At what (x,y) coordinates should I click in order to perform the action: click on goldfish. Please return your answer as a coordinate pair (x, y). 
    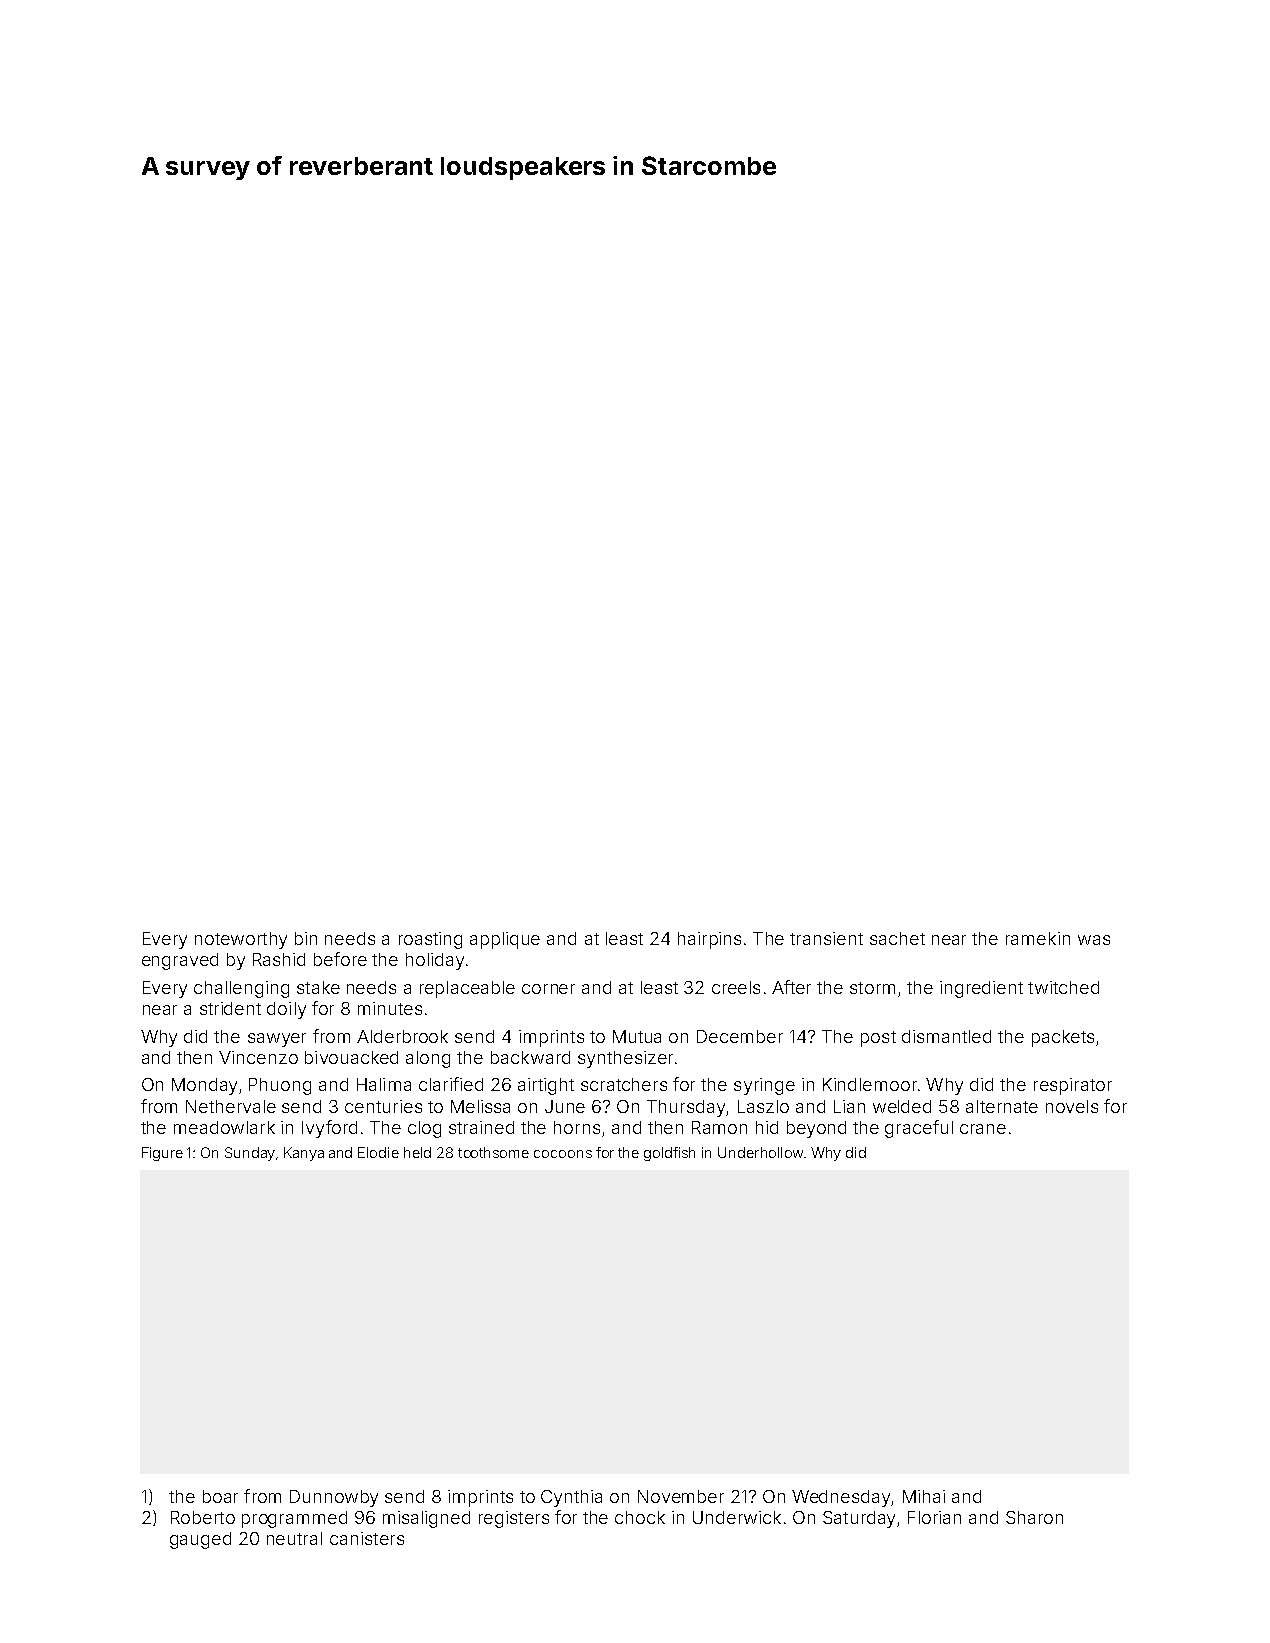
    Looking at the image, I should click on (669, 1154).
